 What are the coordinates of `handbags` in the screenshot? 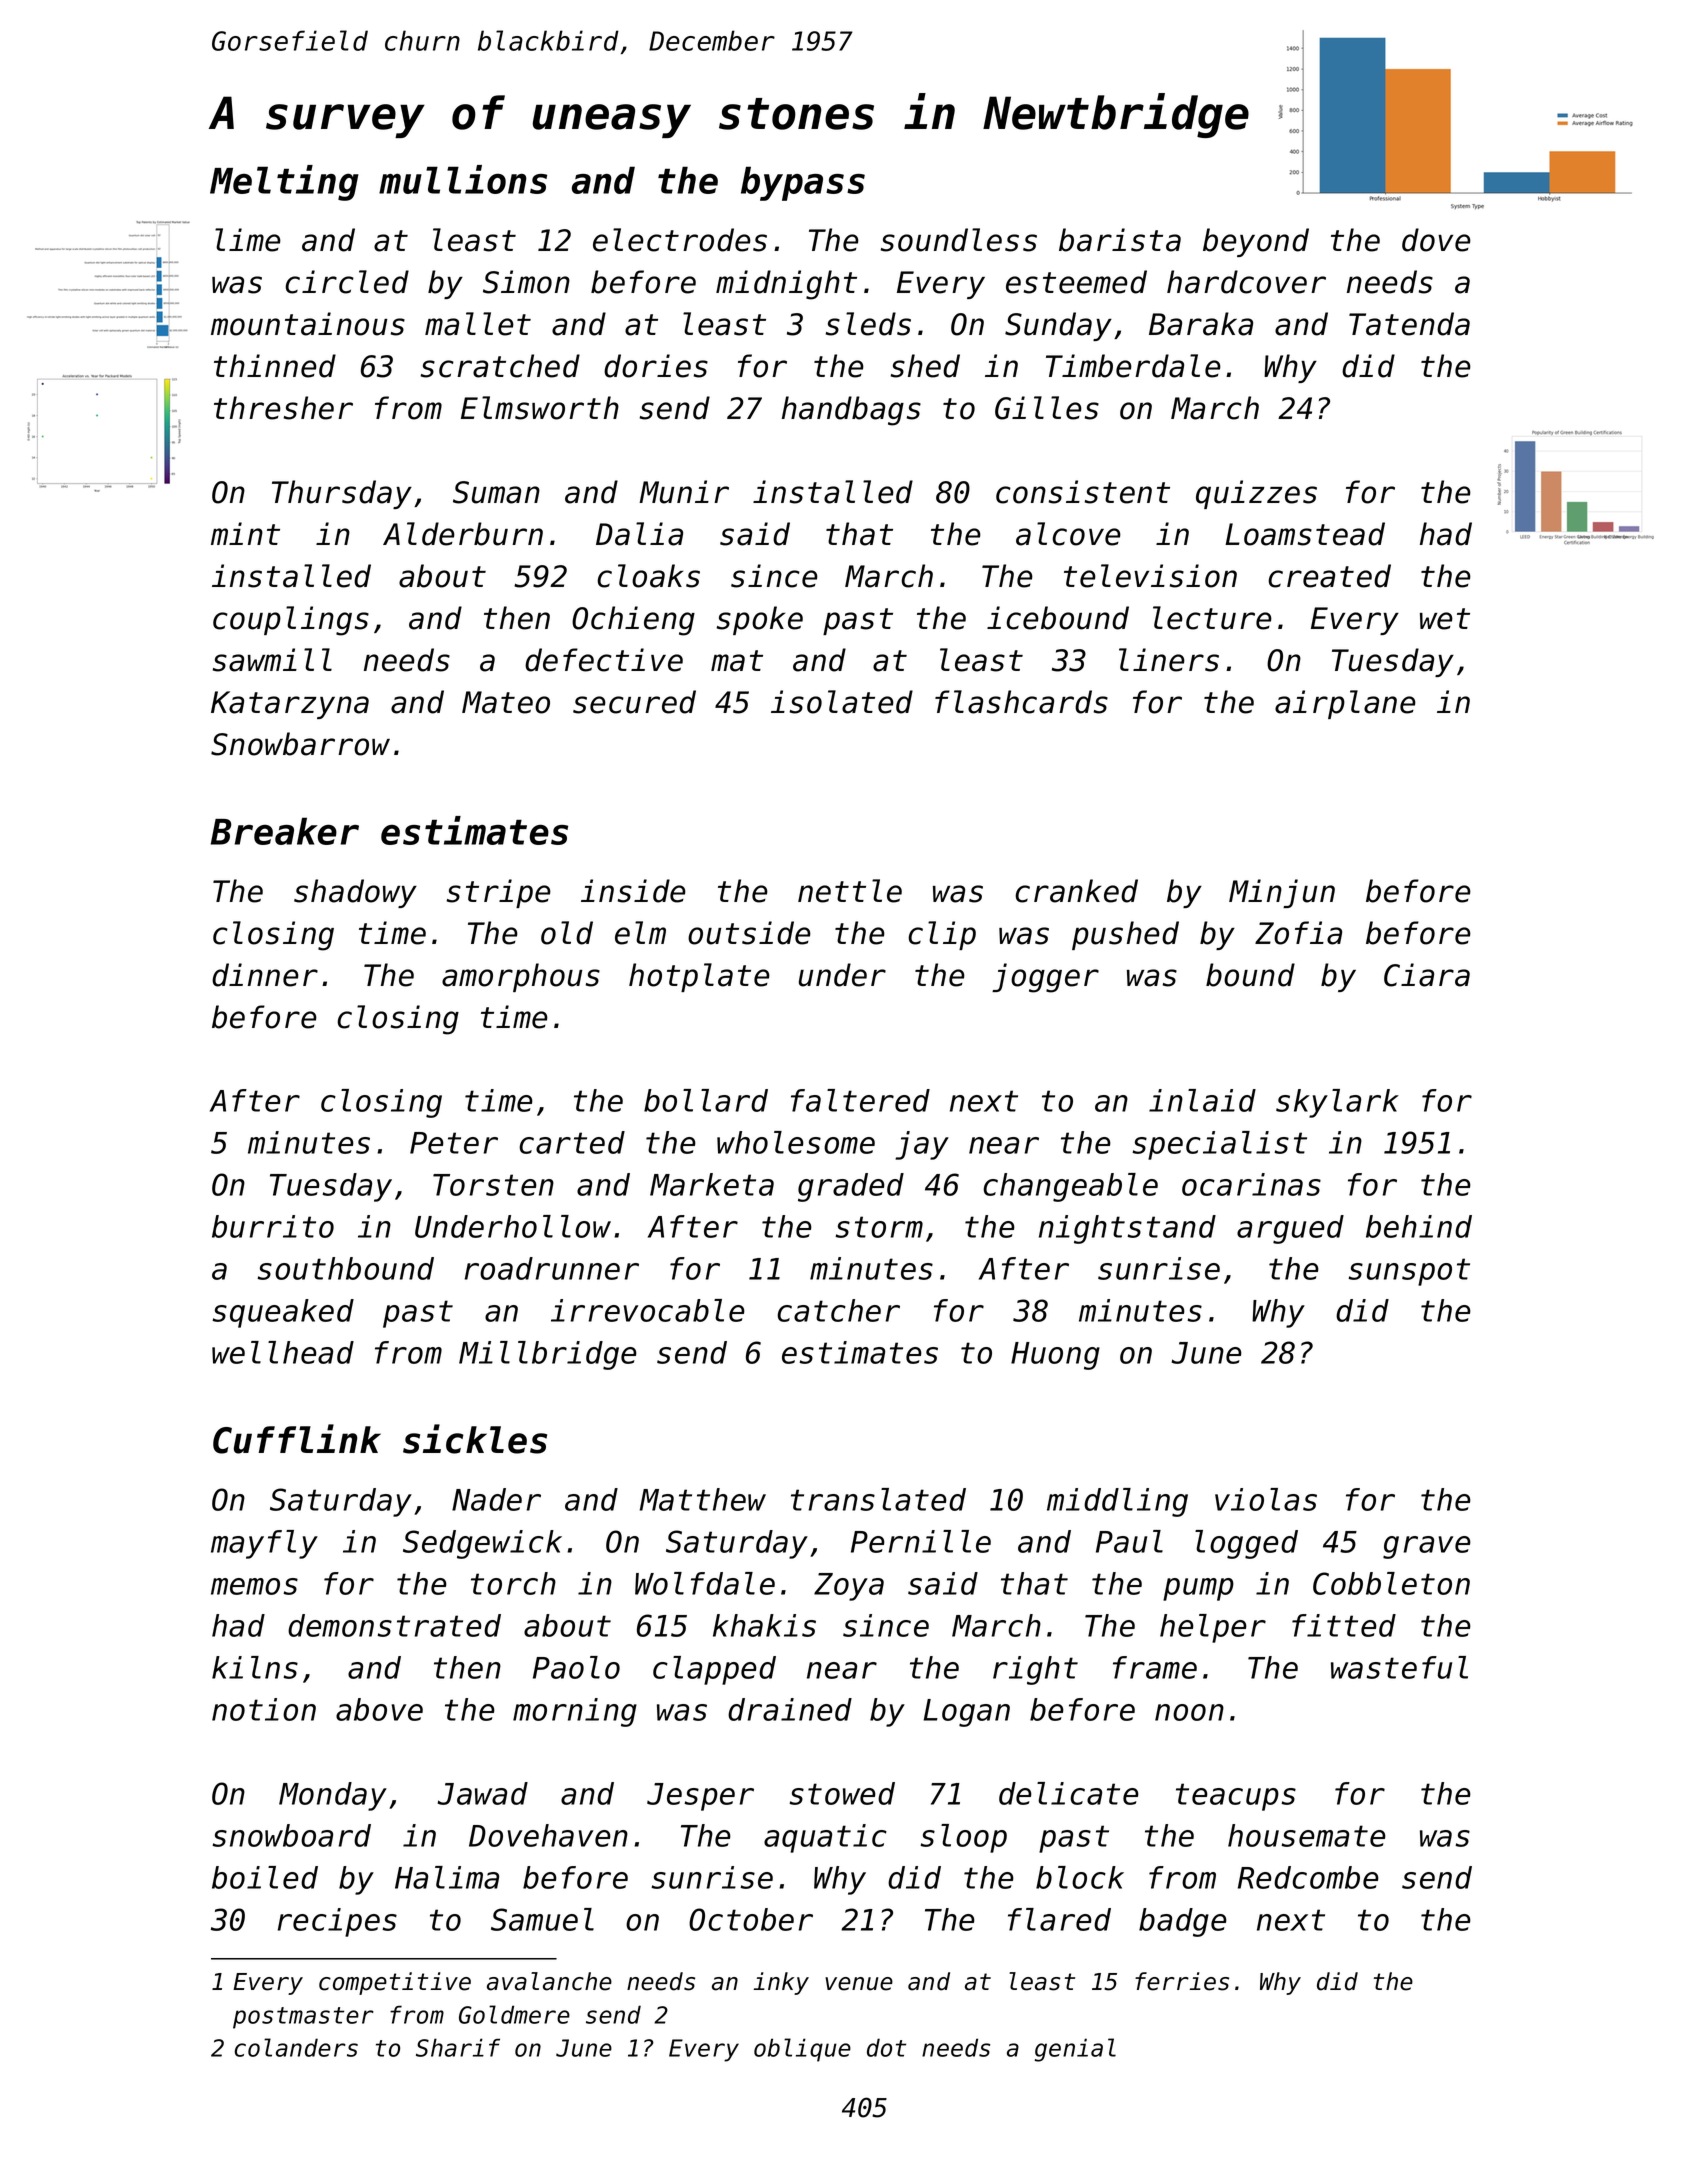 It's located at (851, 411).
